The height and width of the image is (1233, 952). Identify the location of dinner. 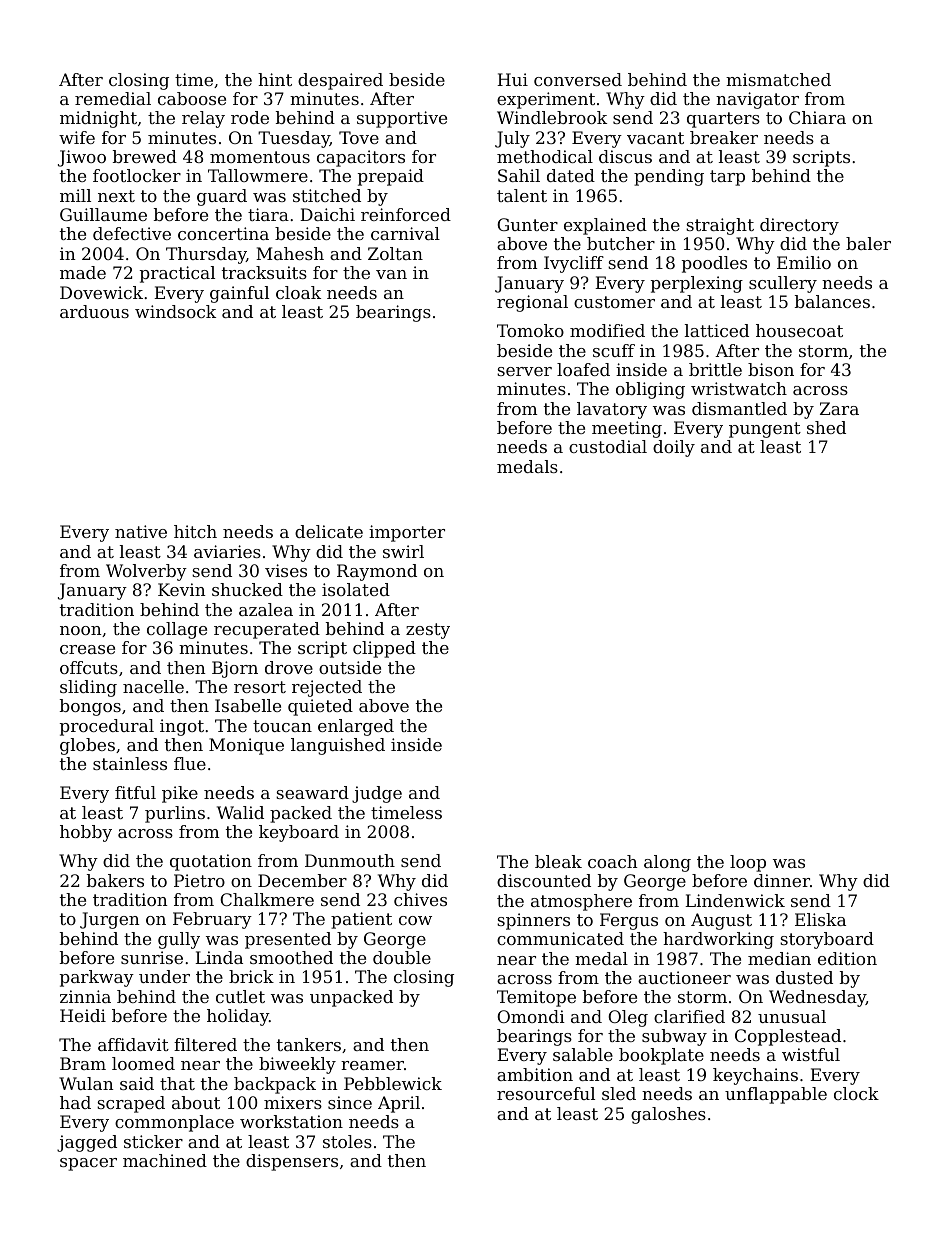
(782, 880).
